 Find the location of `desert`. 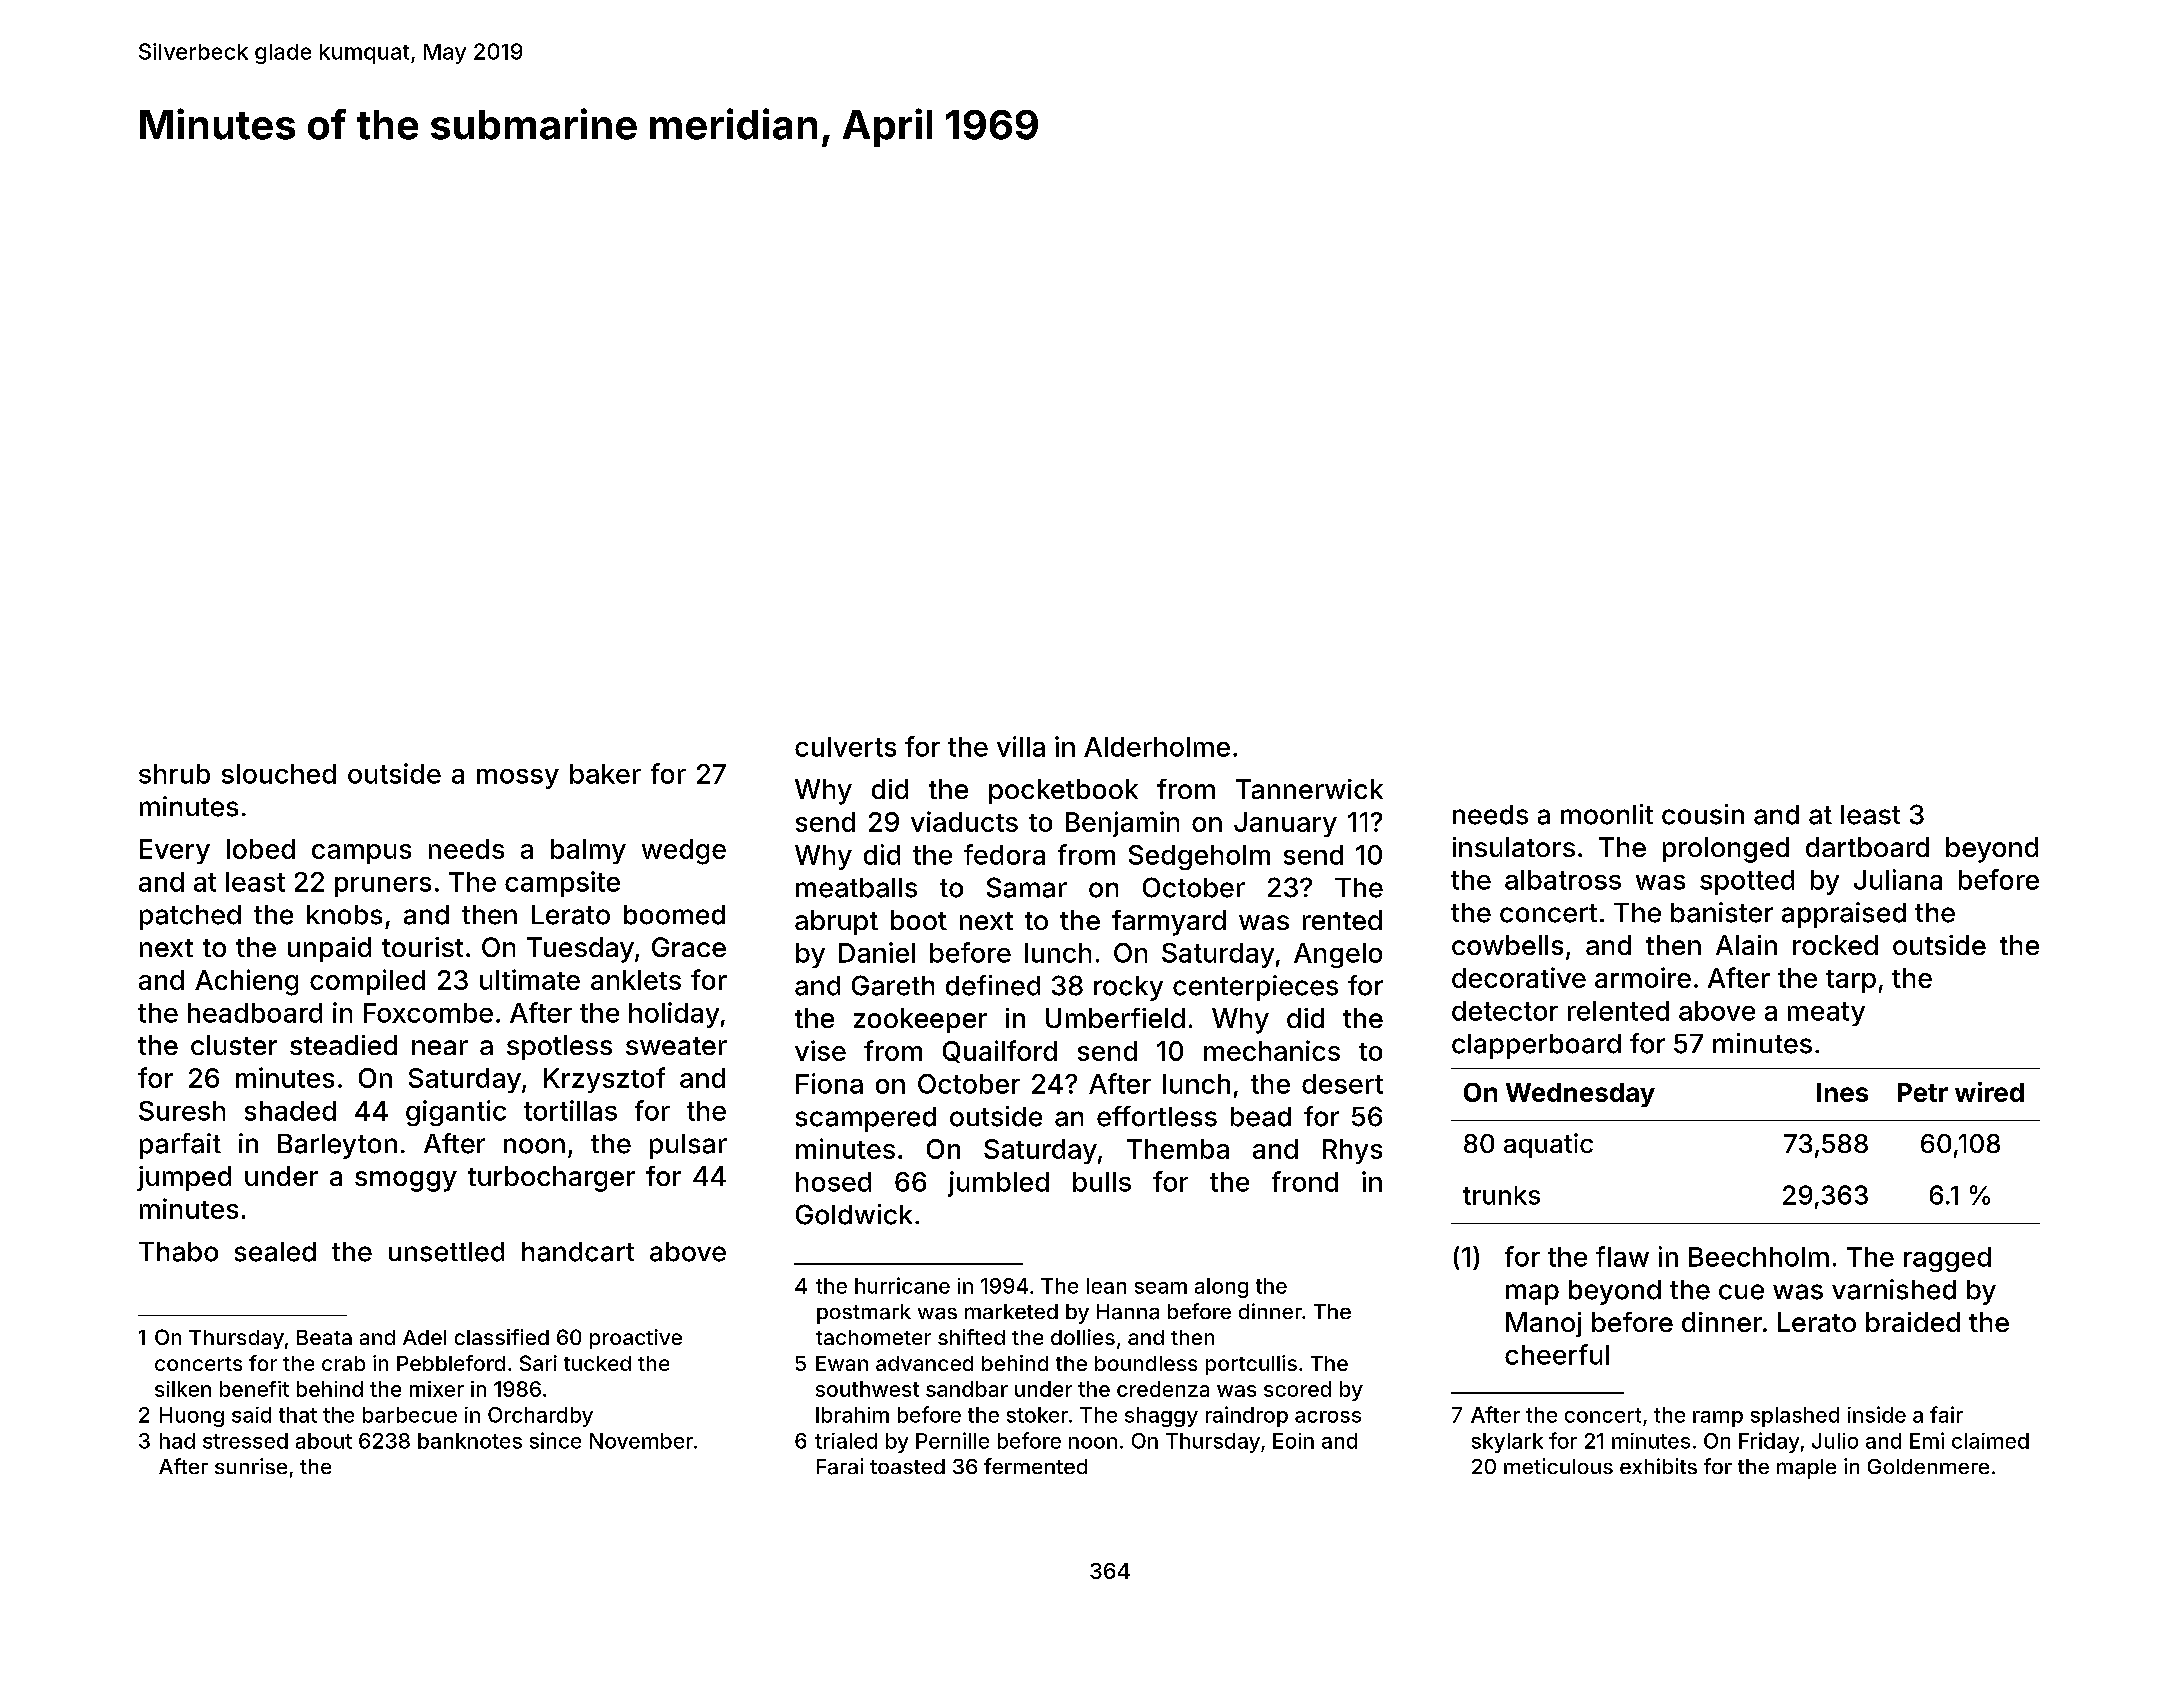

desert is located at coordinates (1342, 1084).
